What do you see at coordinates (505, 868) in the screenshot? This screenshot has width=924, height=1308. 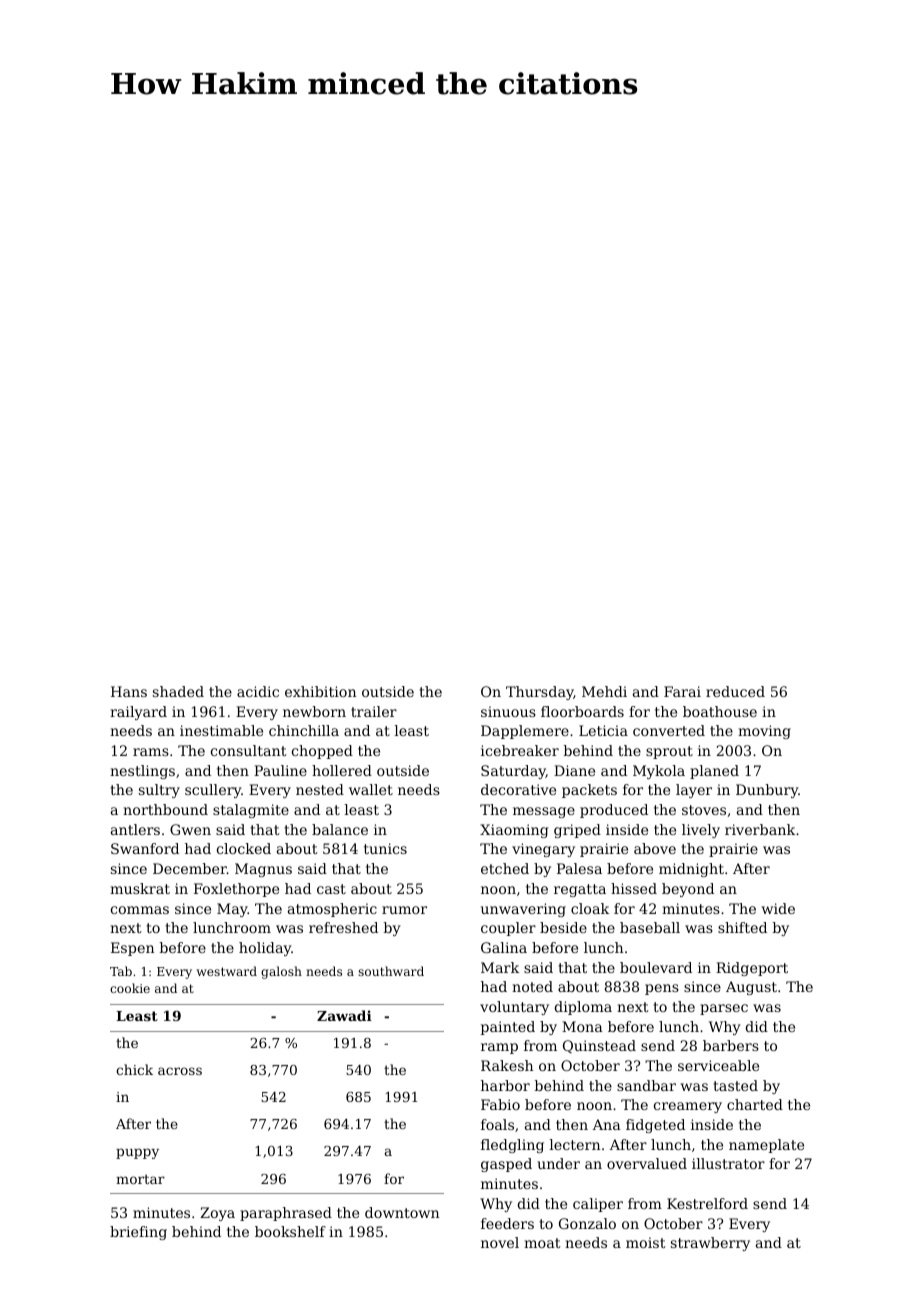 I see `etched` at bounding box center [505, 868].
